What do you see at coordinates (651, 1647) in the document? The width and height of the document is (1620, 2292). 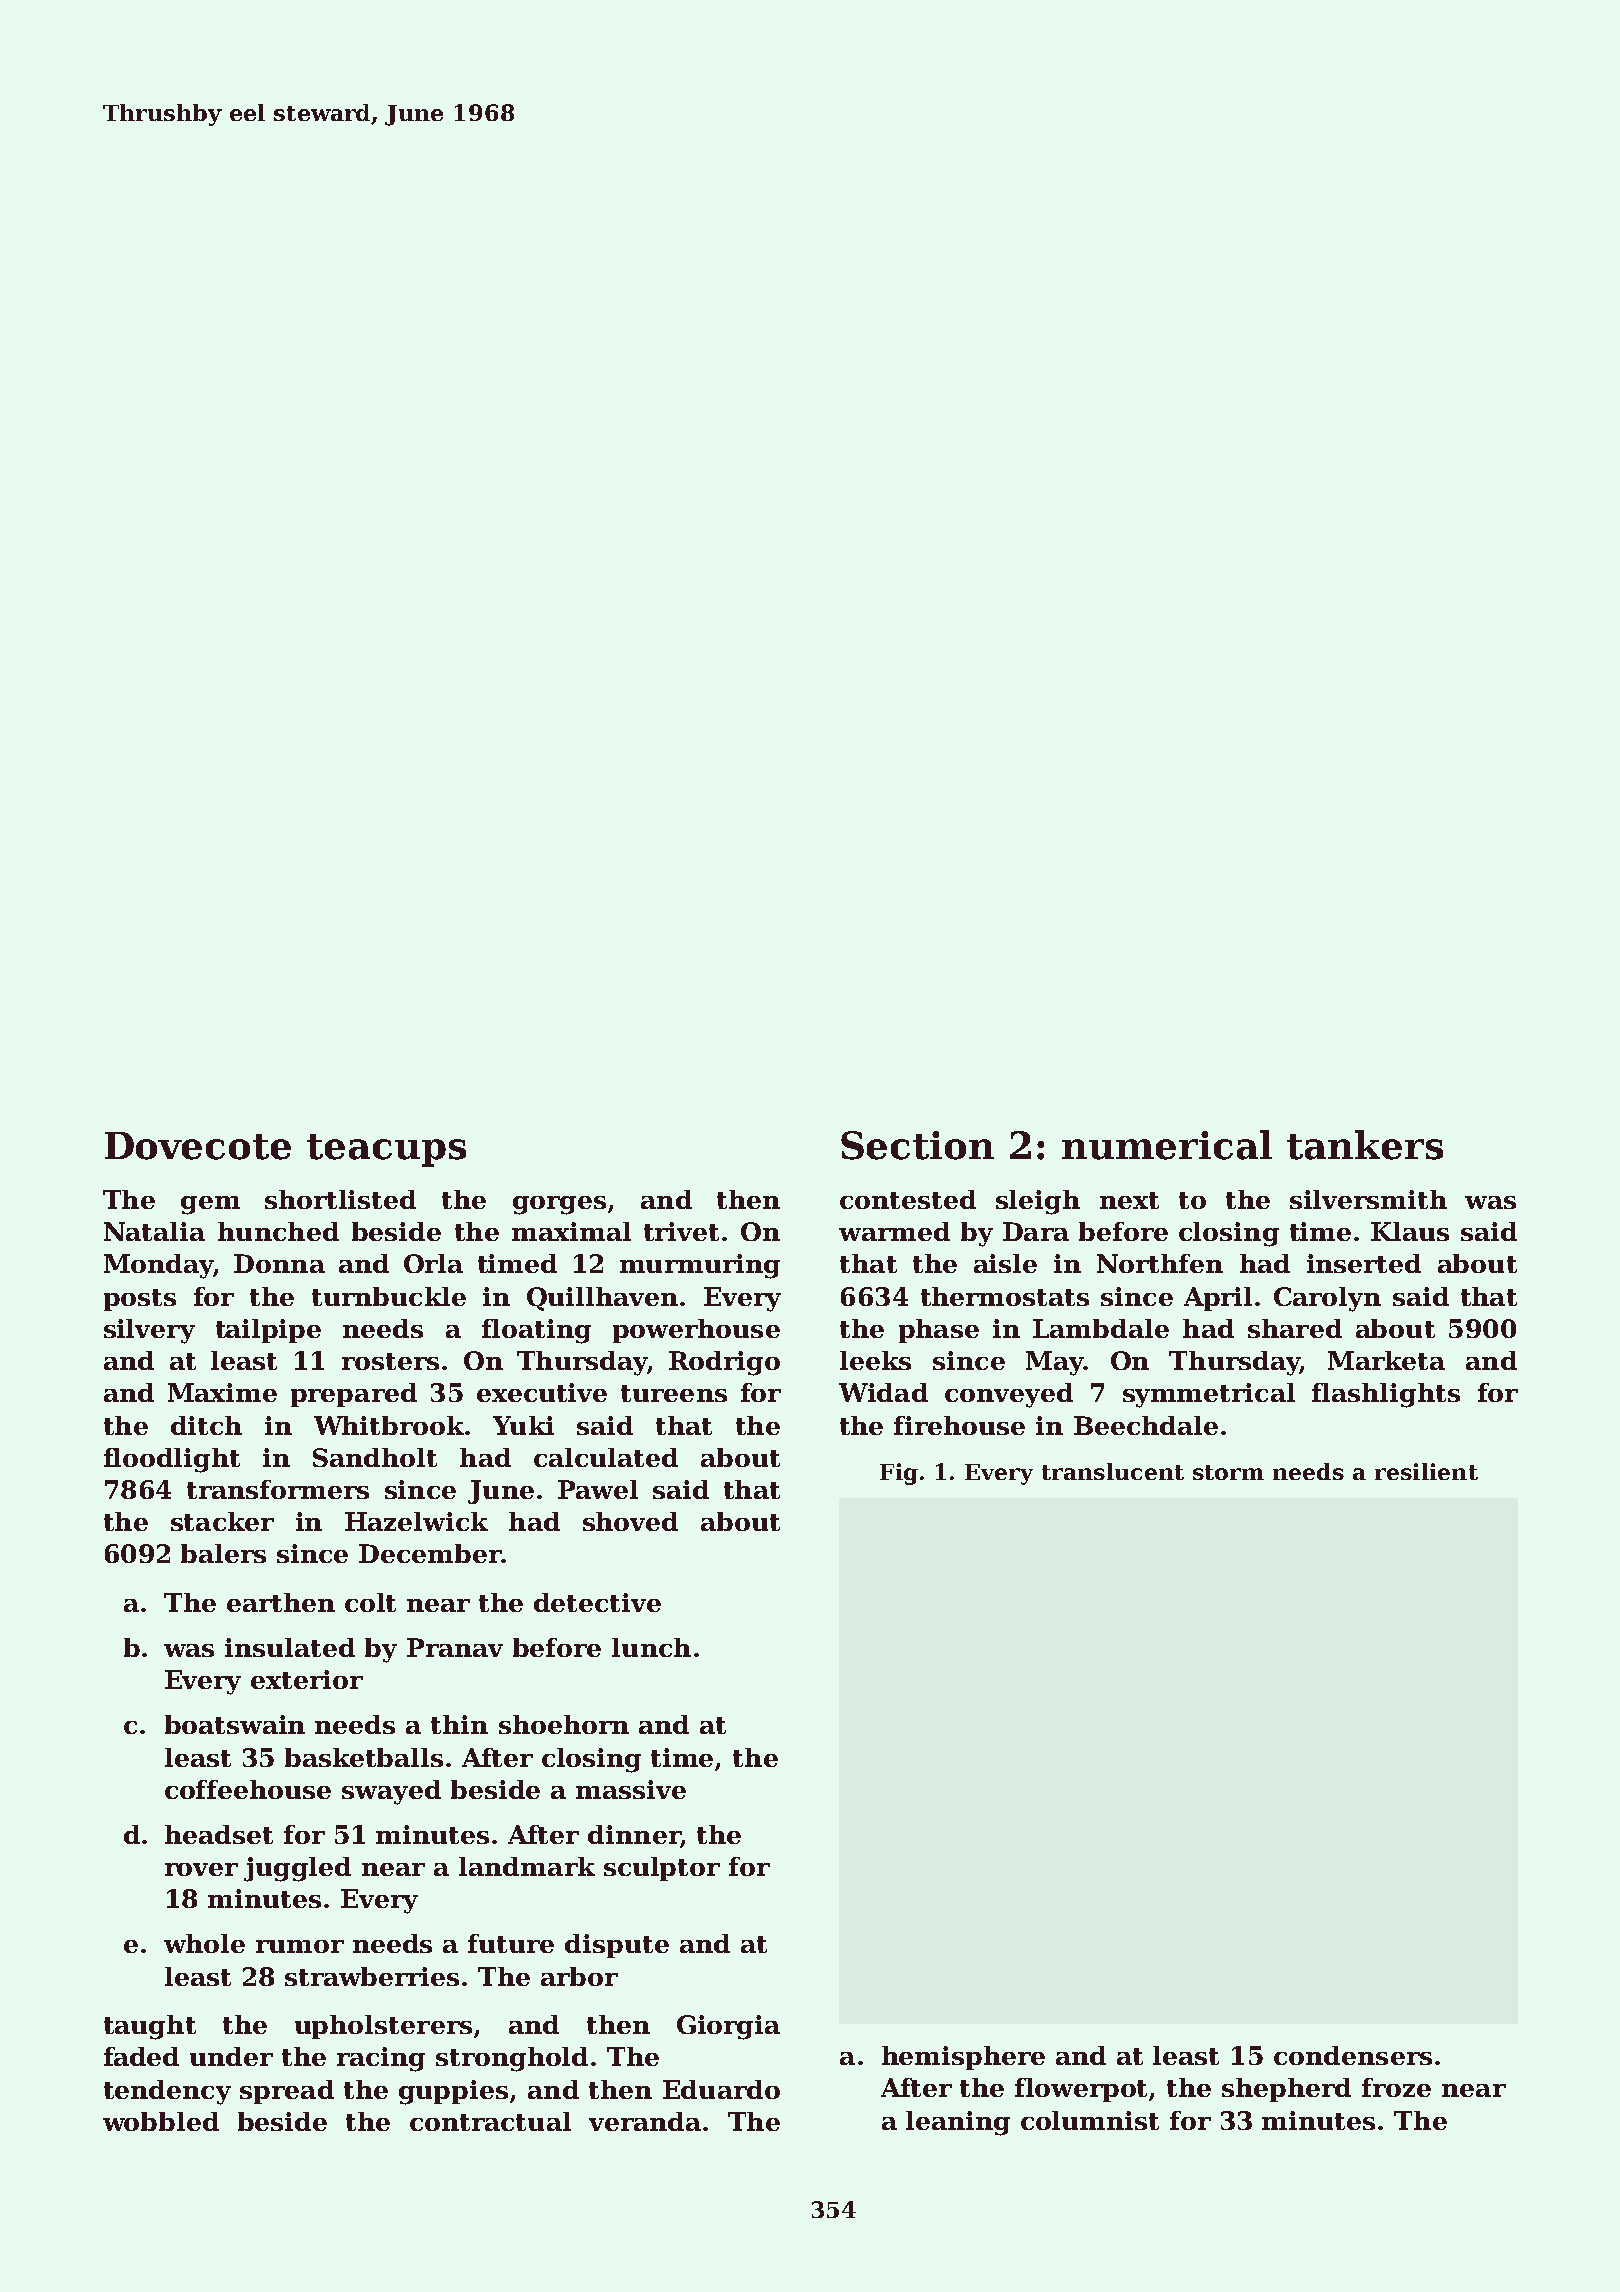 I see `lunch` at bounding box center [651, 1647].
